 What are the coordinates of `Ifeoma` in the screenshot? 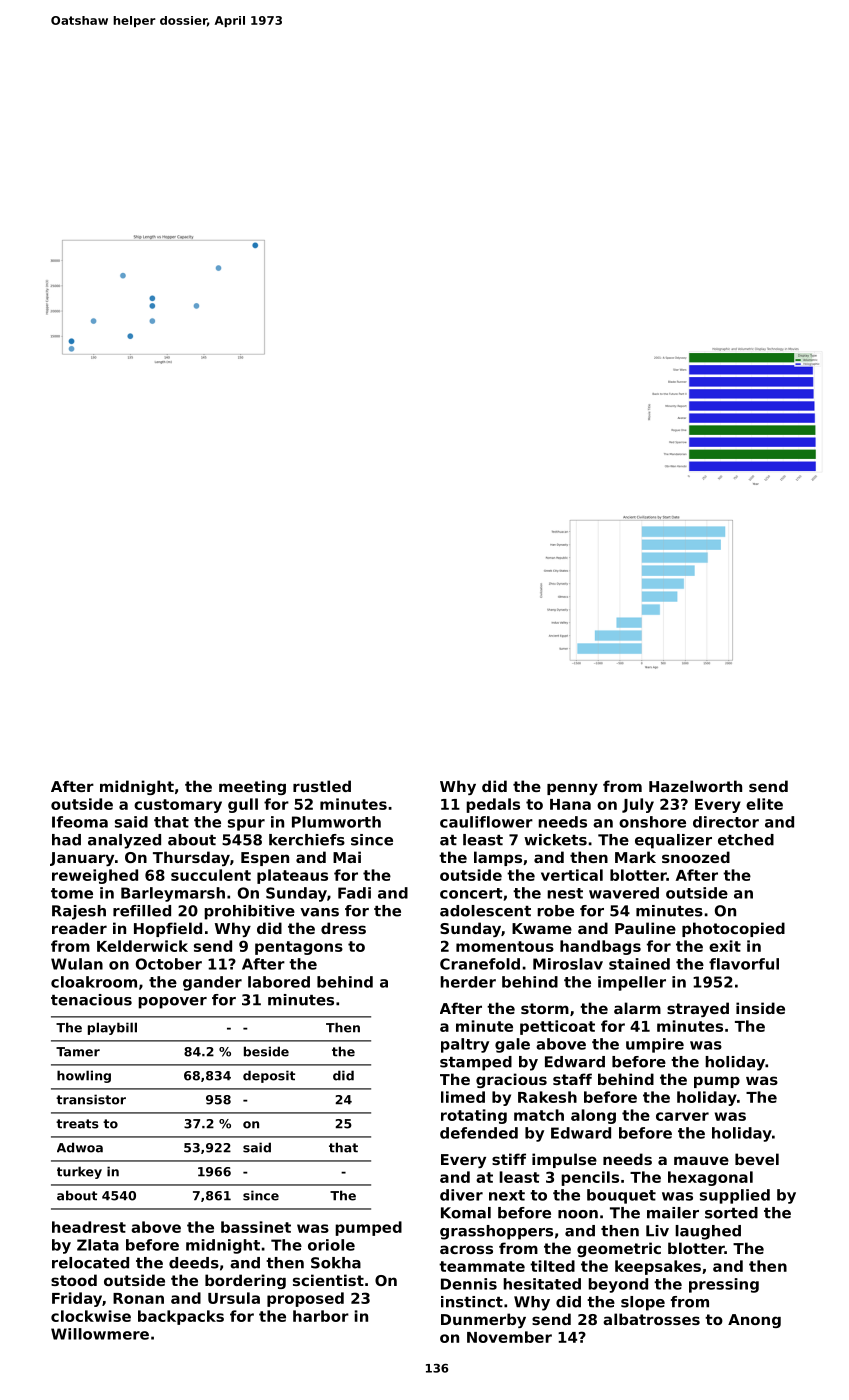 It's located at (80, 822).
